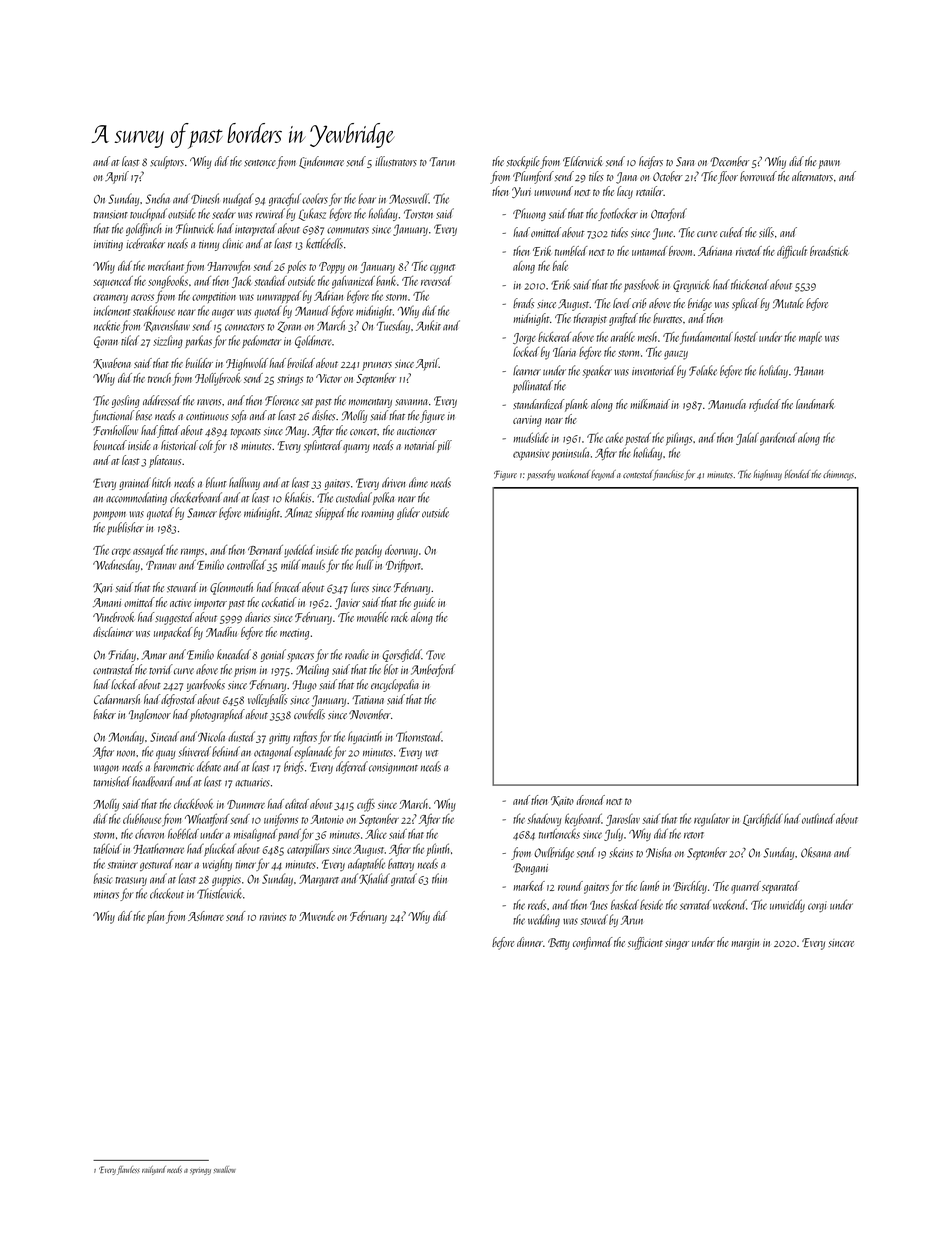  Describe the element at coordinates (209, 766) in the document. I see `debate` at that location.
